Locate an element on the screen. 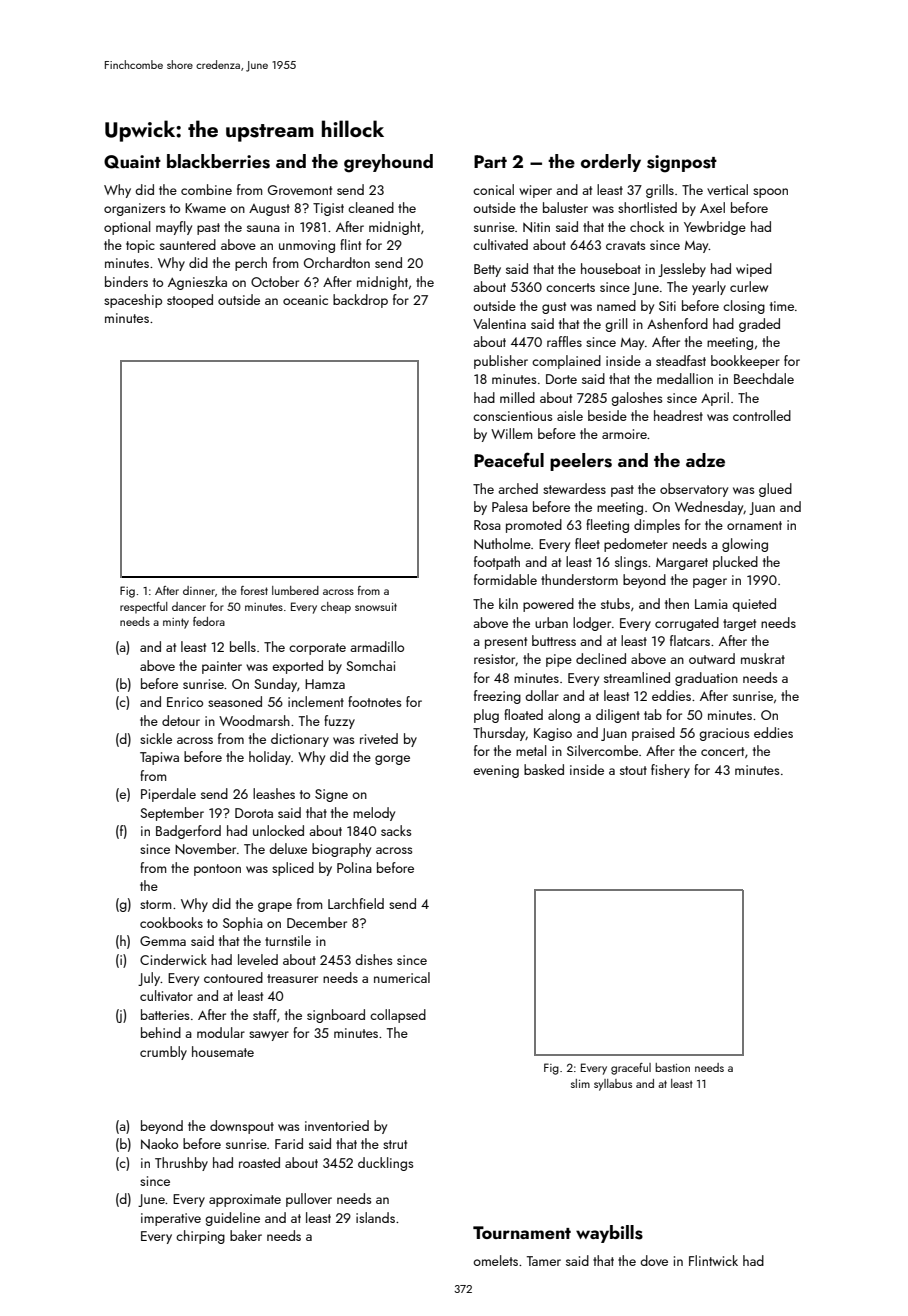  cultivated is located at coordinates (500, 244).
